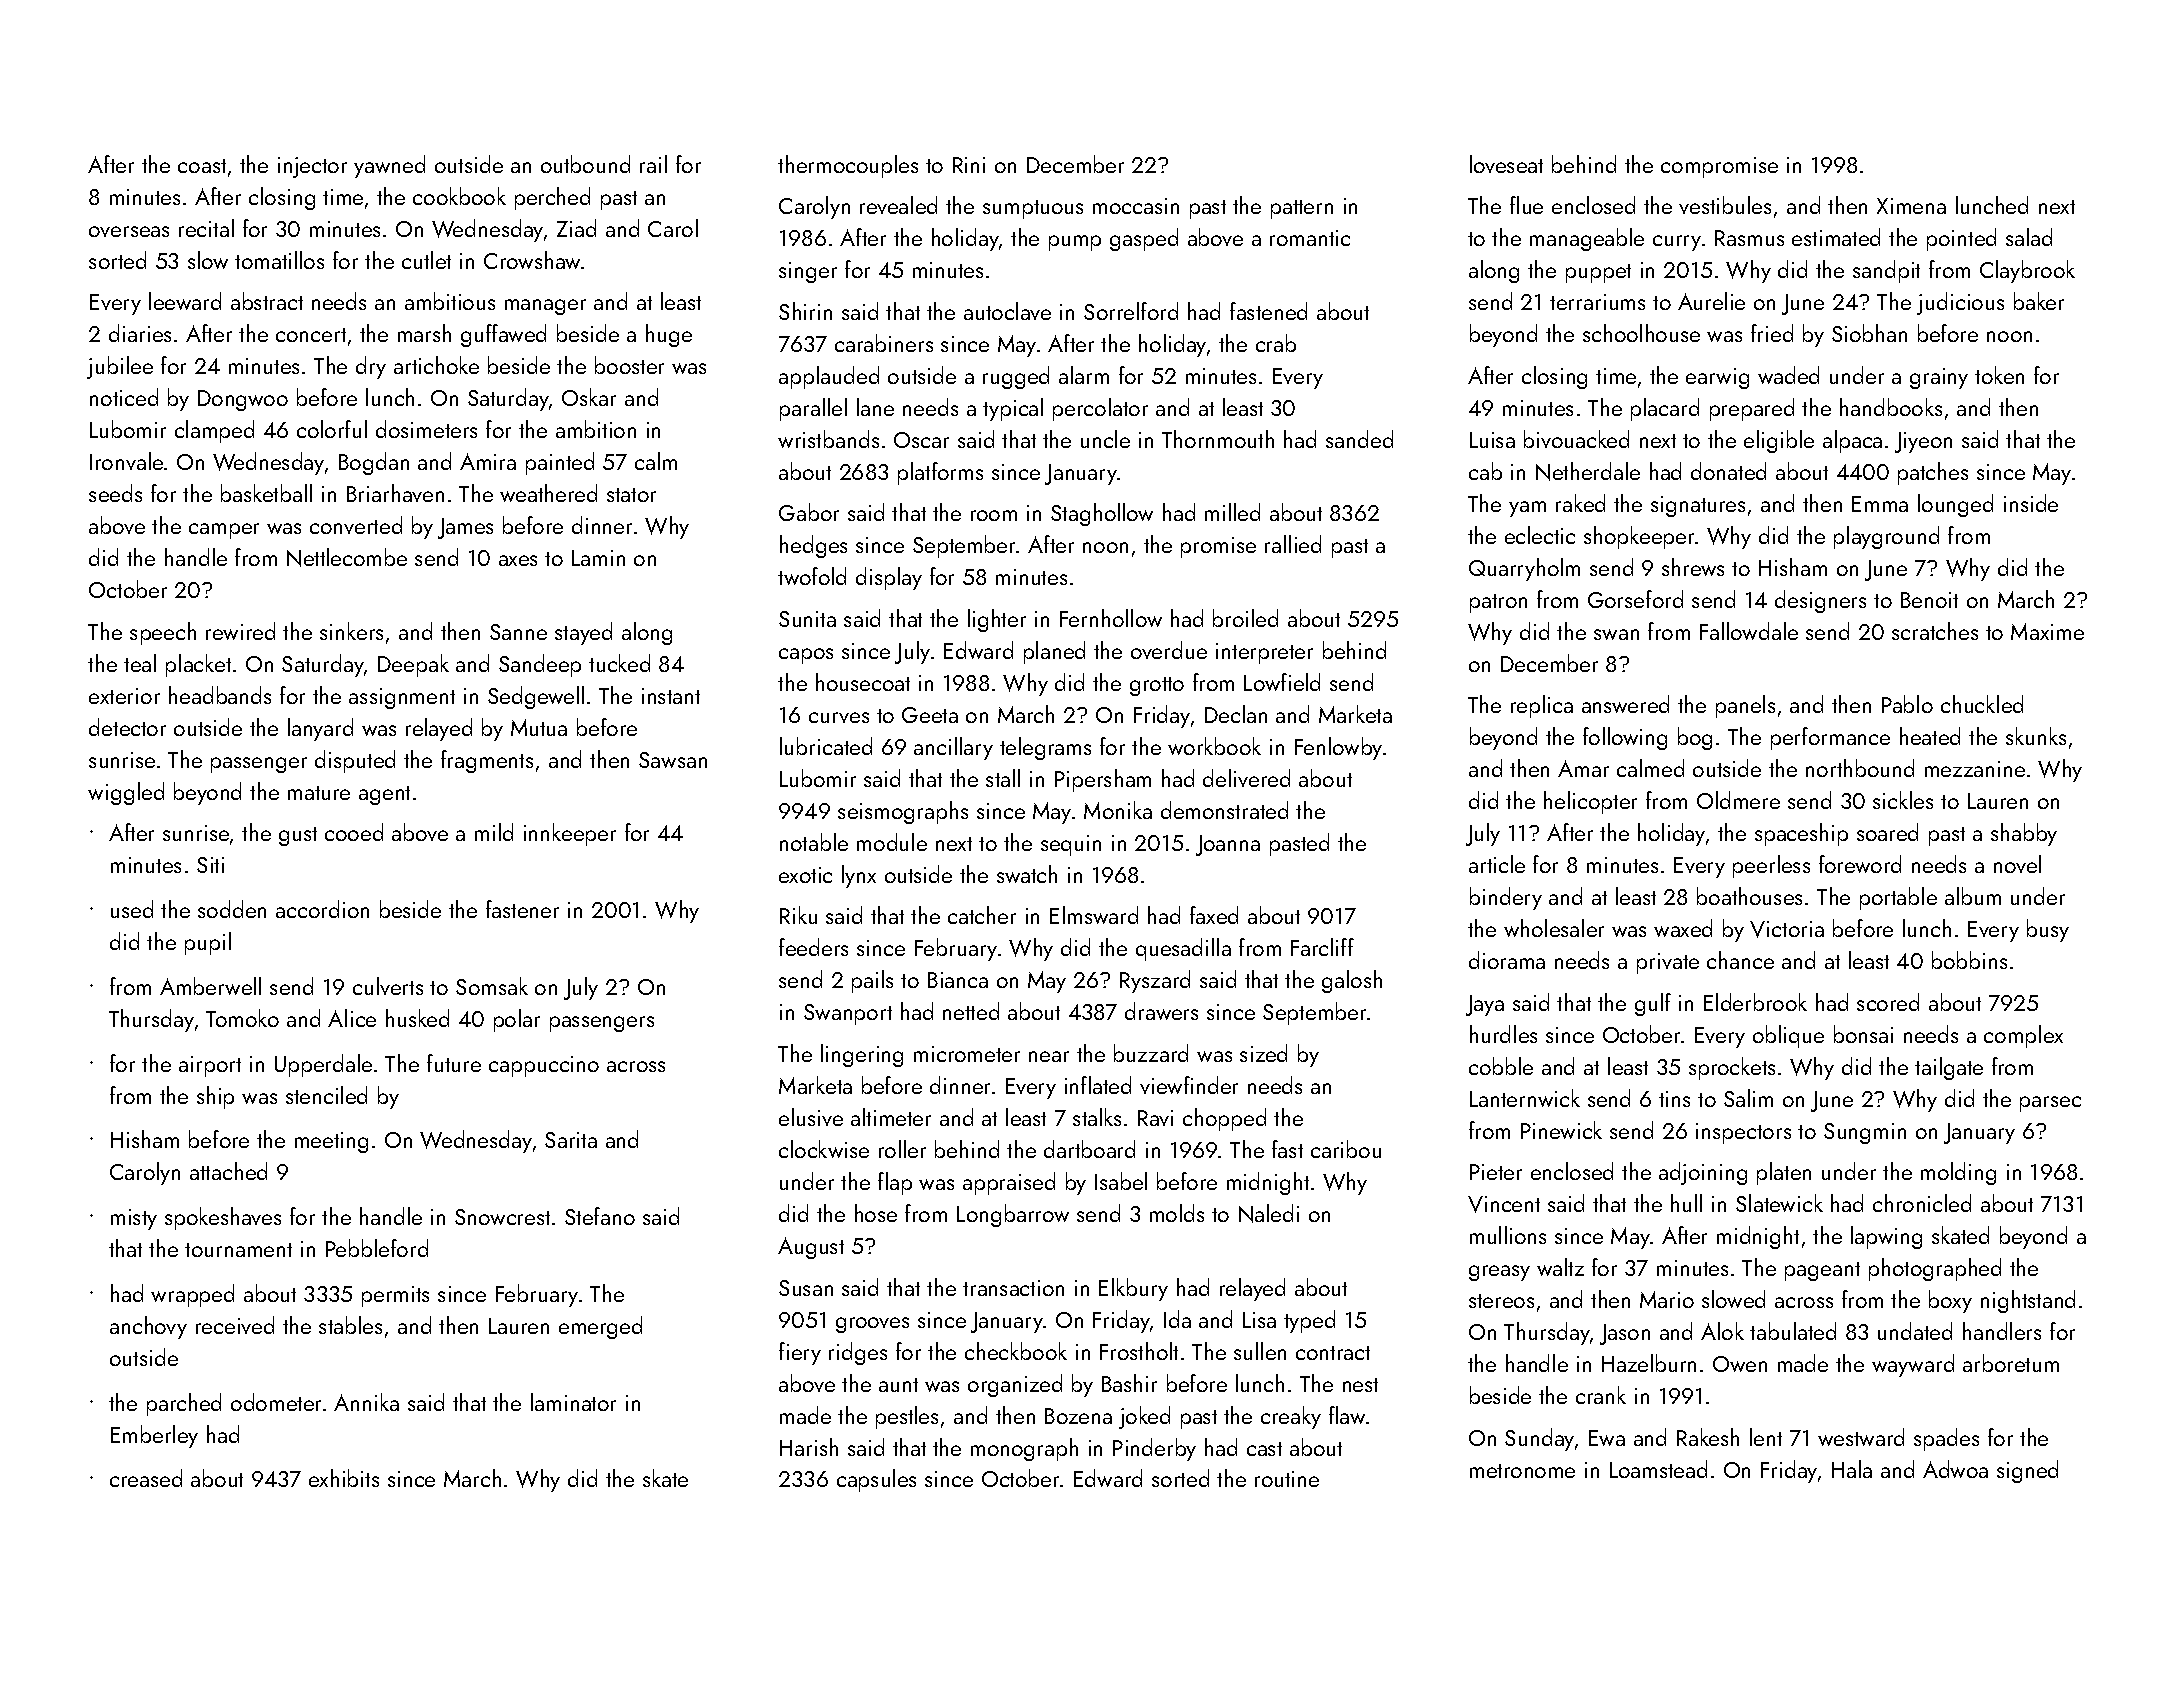 Image resolution: width=2178 pixels, height=1683 pixels. Describe the element at coordinates (344, 1478) in the screenshot. I see `exhibits` at that location.
